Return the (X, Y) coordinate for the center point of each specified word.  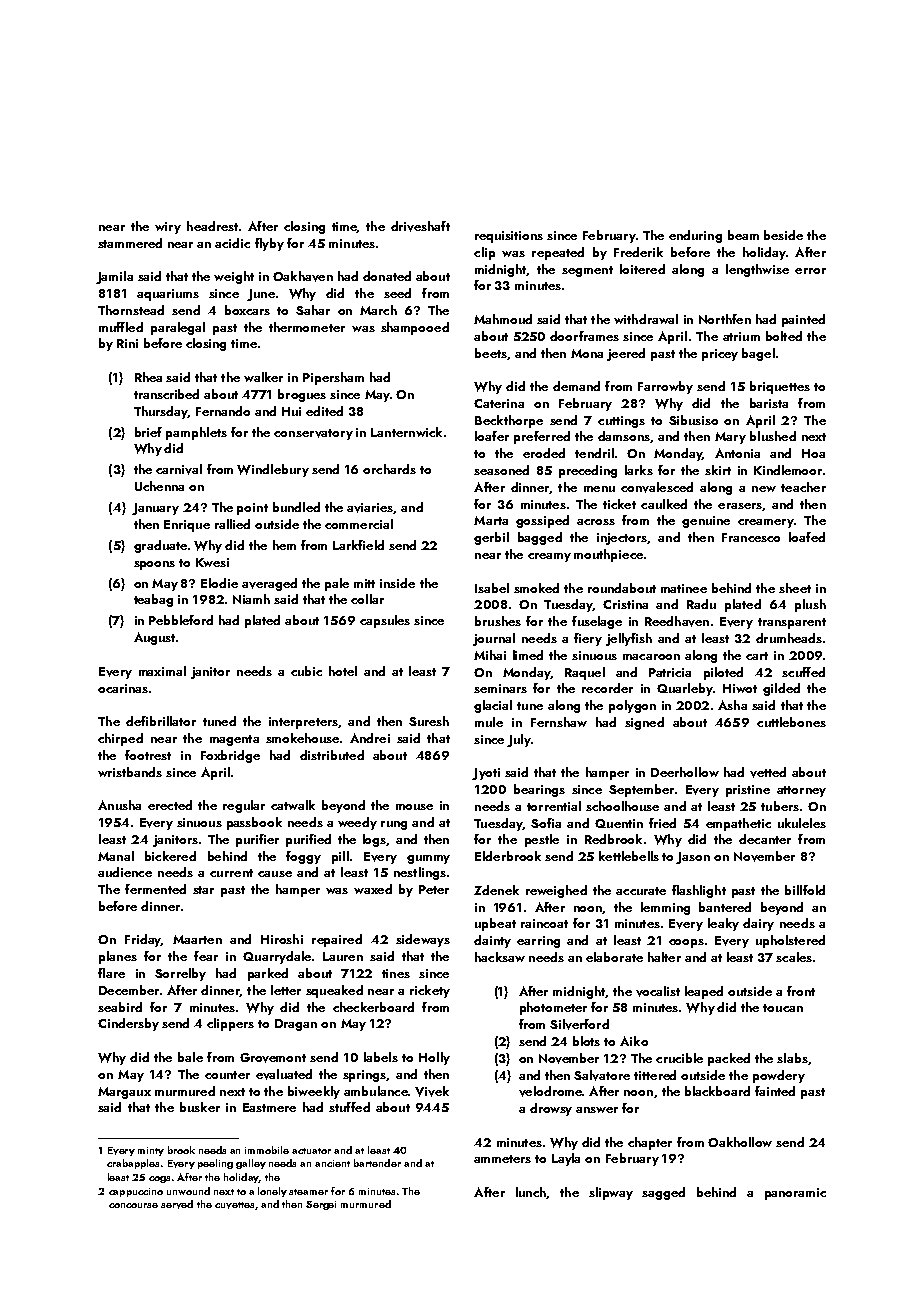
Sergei (321, 1205)
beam (743, 235)
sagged (663, 1193)
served (177, 1204)
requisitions (509, 237)
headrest (212, 226)
